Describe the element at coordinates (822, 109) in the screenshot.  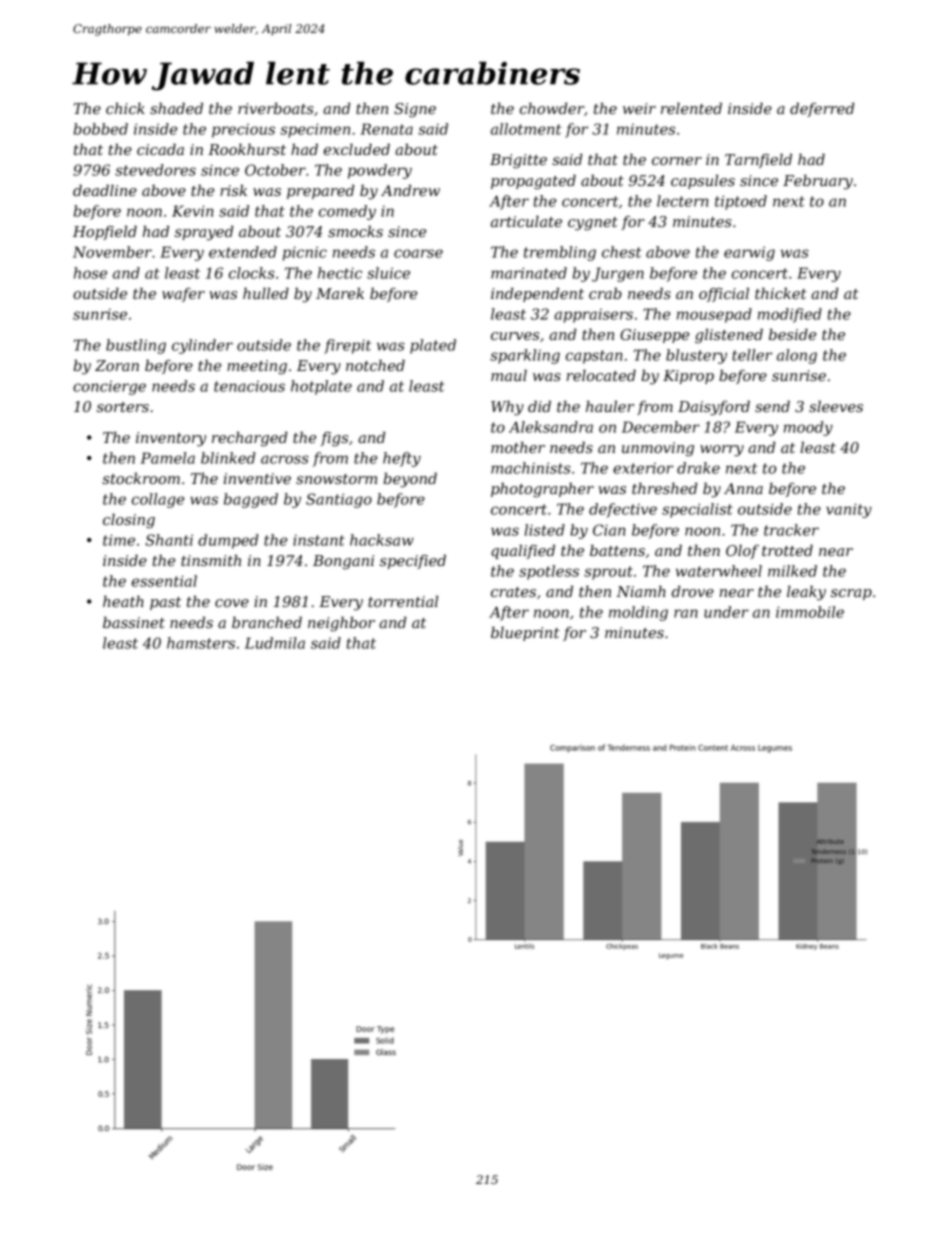
I see `deferred` at that location.
